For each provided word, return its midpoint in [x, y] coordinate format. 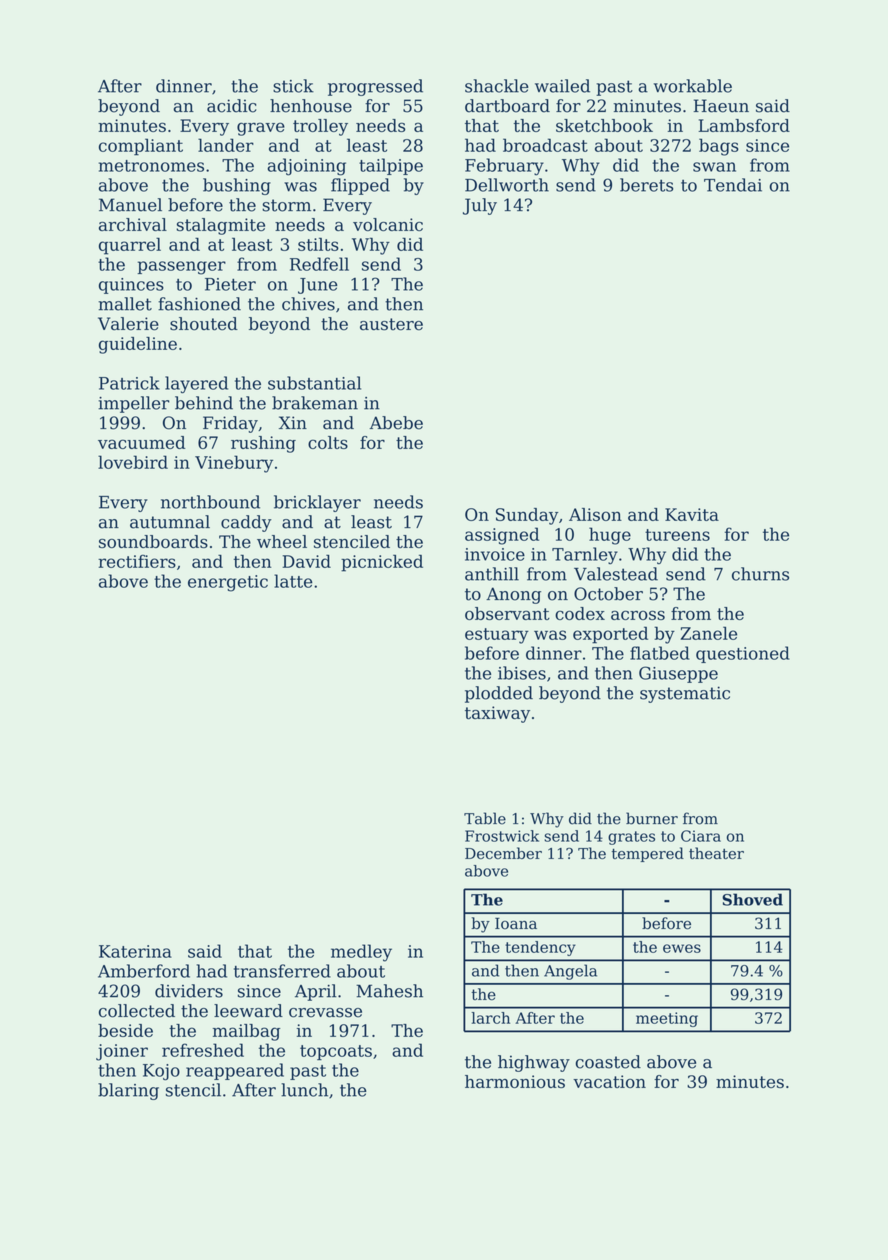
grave [261, 129]
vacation [609, 1081]
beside [125, 1030]
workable [692, 86]
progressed [375, 87]
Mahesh [389, 991]
